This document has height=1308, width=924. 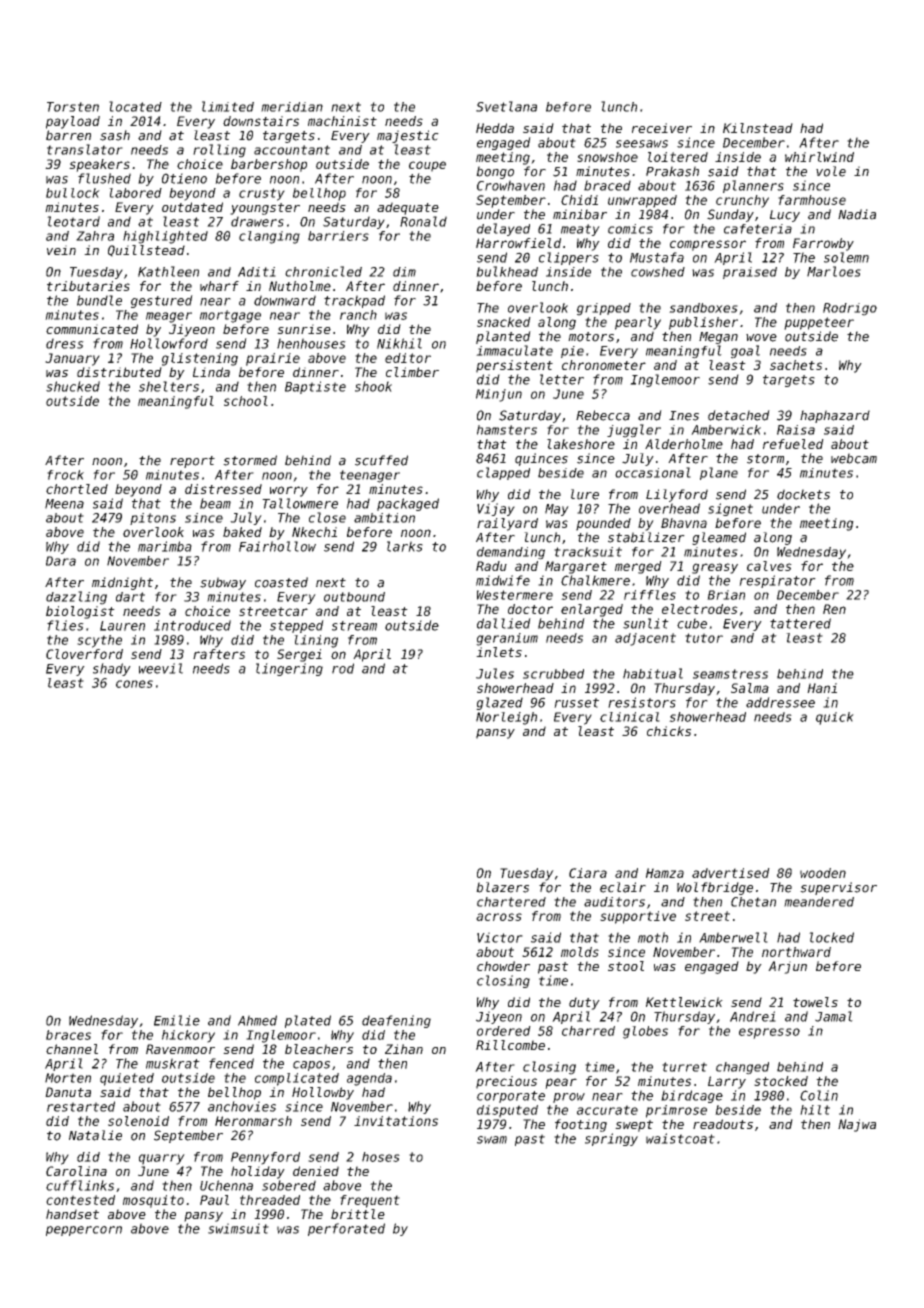 I want to click on blazers, so click(x=502, y=887).
